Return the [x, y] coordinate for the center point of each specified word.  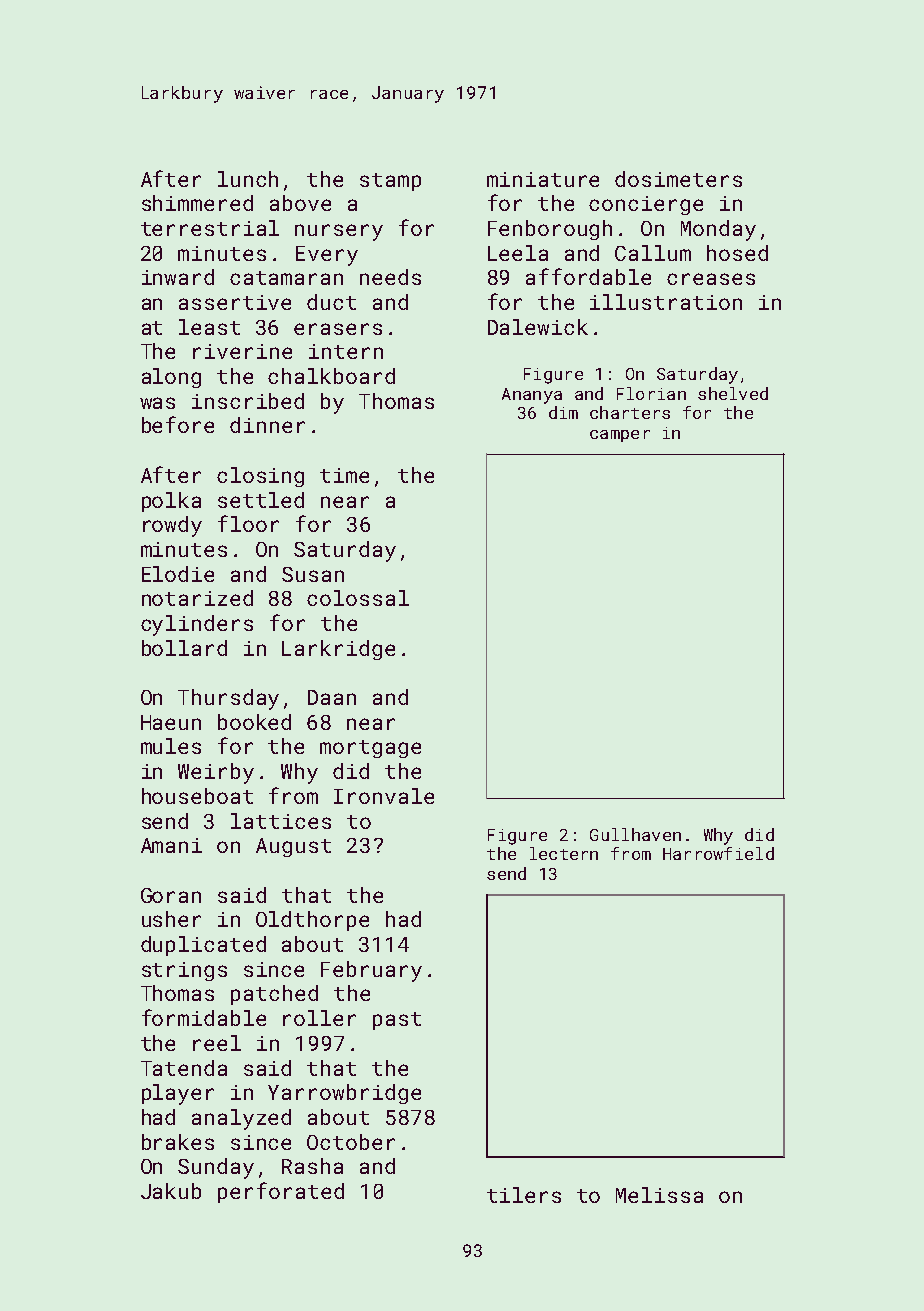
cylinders [197, 625]
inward [178, 277]
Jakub [171, 1191]
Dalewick [538, 327]
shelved [733, 393]
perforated [281, 1192]
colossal [358, 598]
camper [620, 436]
